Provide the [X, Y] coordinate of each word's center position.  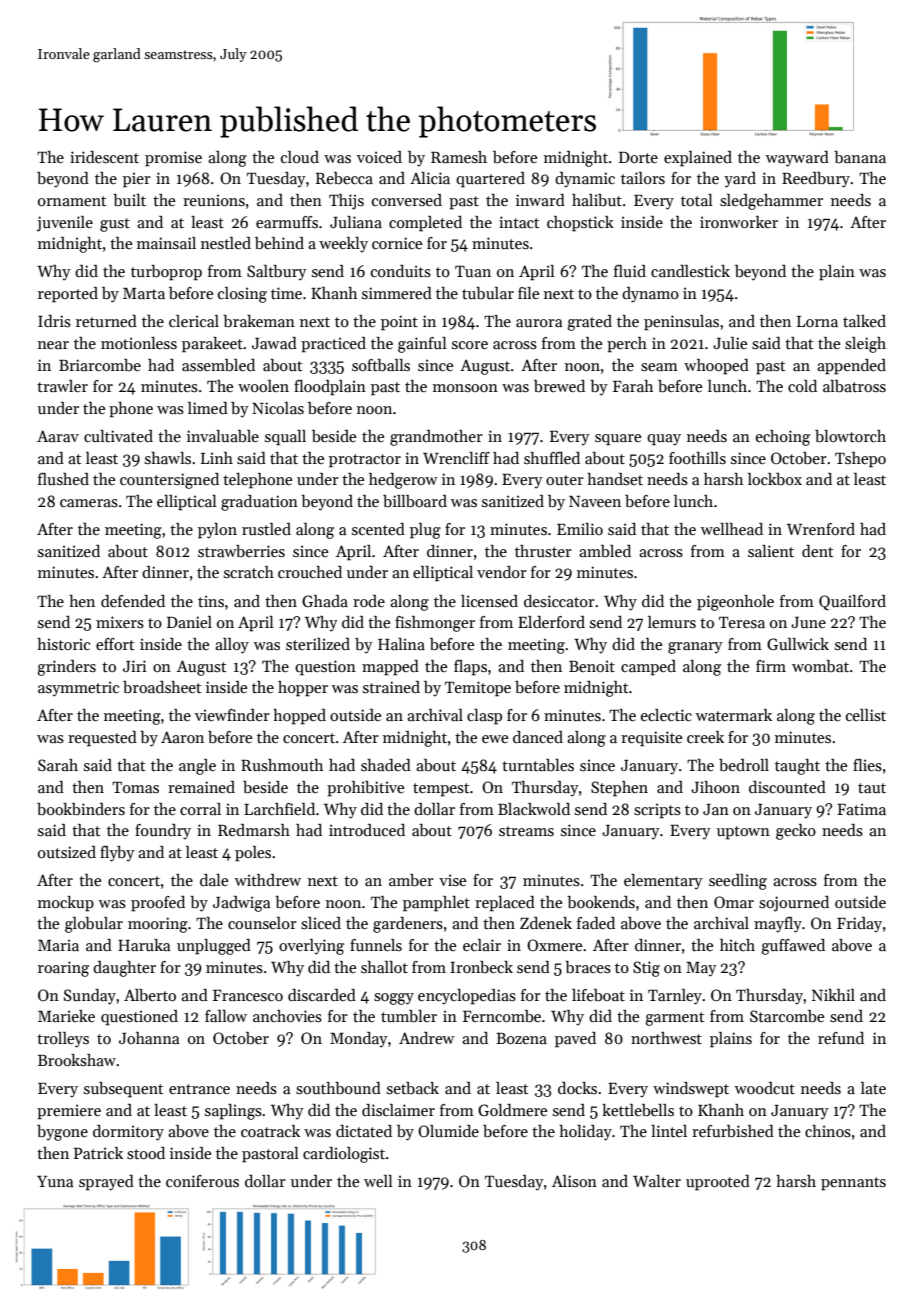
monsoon [465, 388]
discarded [322, 995]
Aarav [58, 436]
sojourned [794, 904]
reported [68, 295]
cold [802, 386]
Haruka [144, 945]
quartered [490, 180]
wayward [797, 159]
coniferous [202, 1181]
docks [577, 1088]
